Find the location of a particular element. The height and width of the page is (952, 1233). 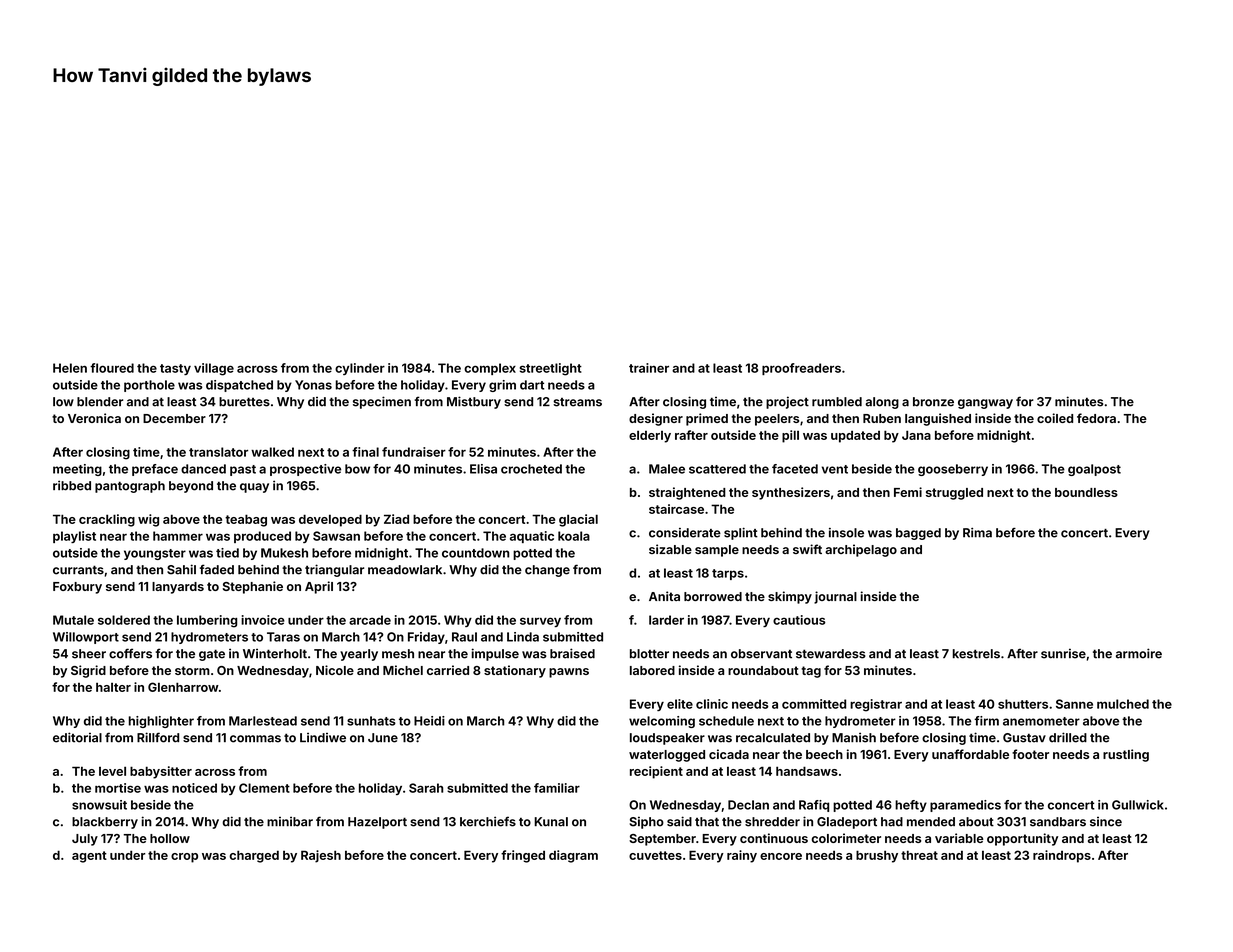

labored is located at coordinates (652, 670).
